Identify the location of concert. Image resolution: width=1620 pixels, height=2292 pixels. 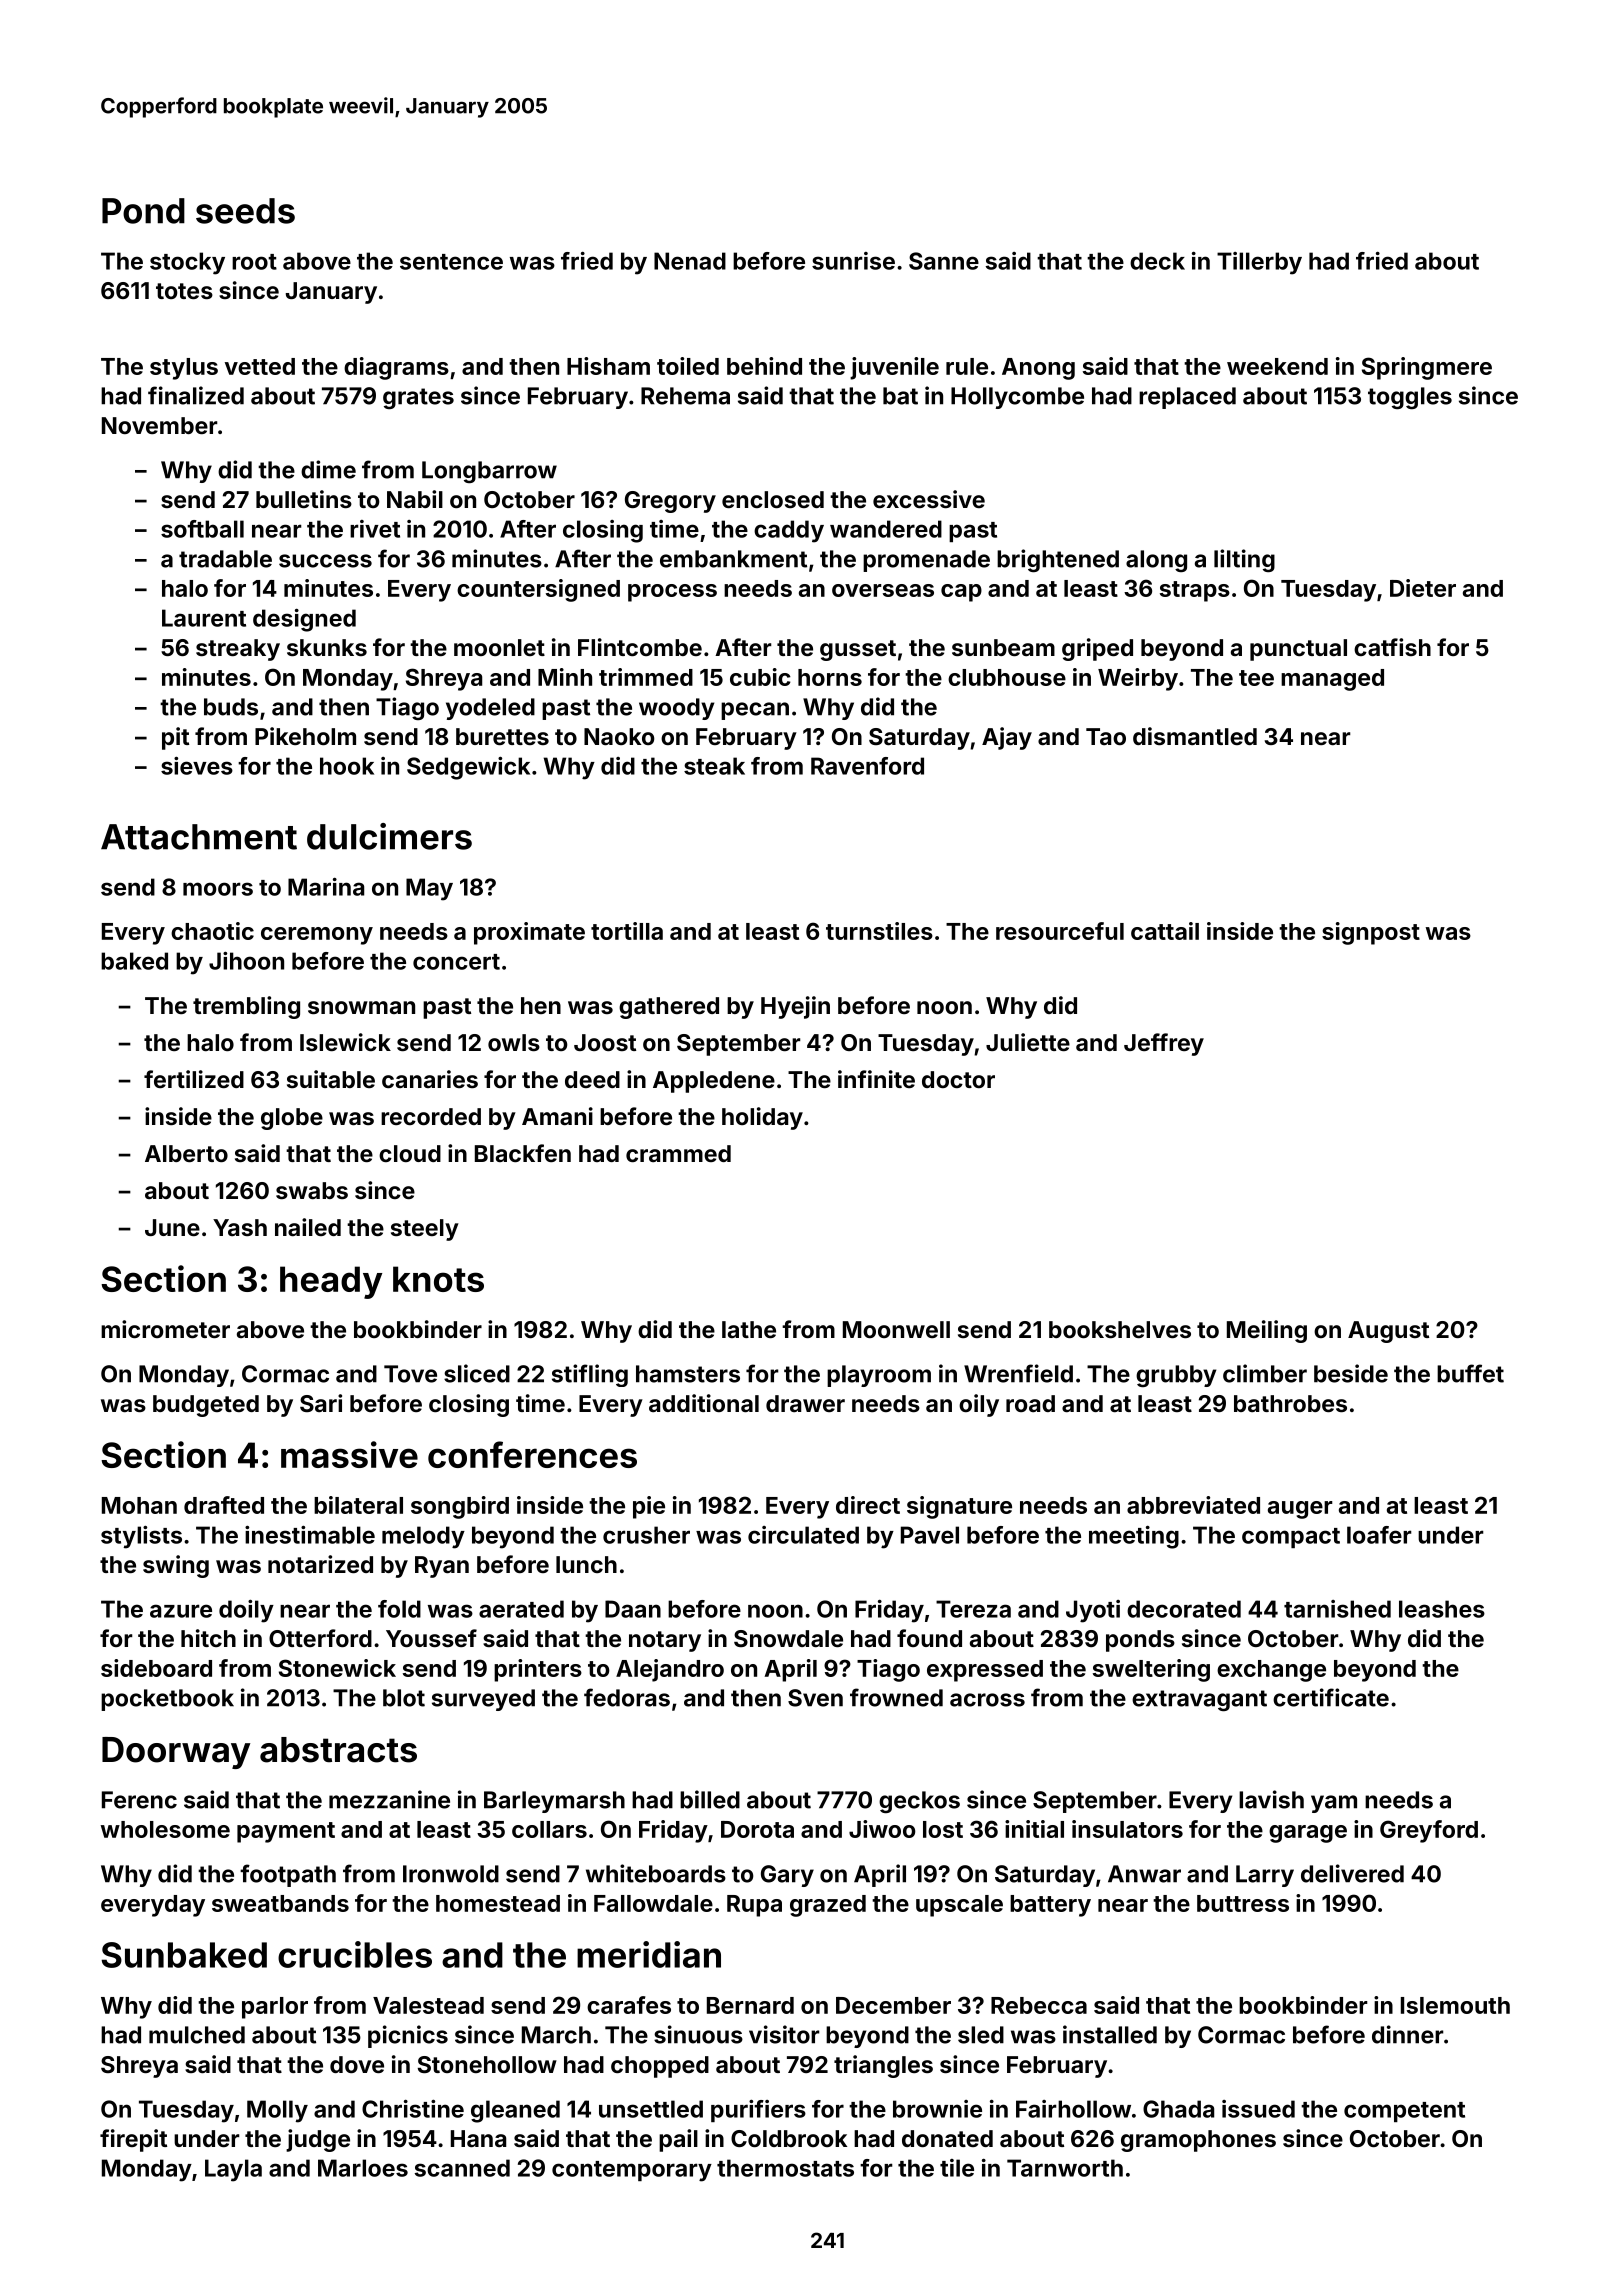
(456, 962).
